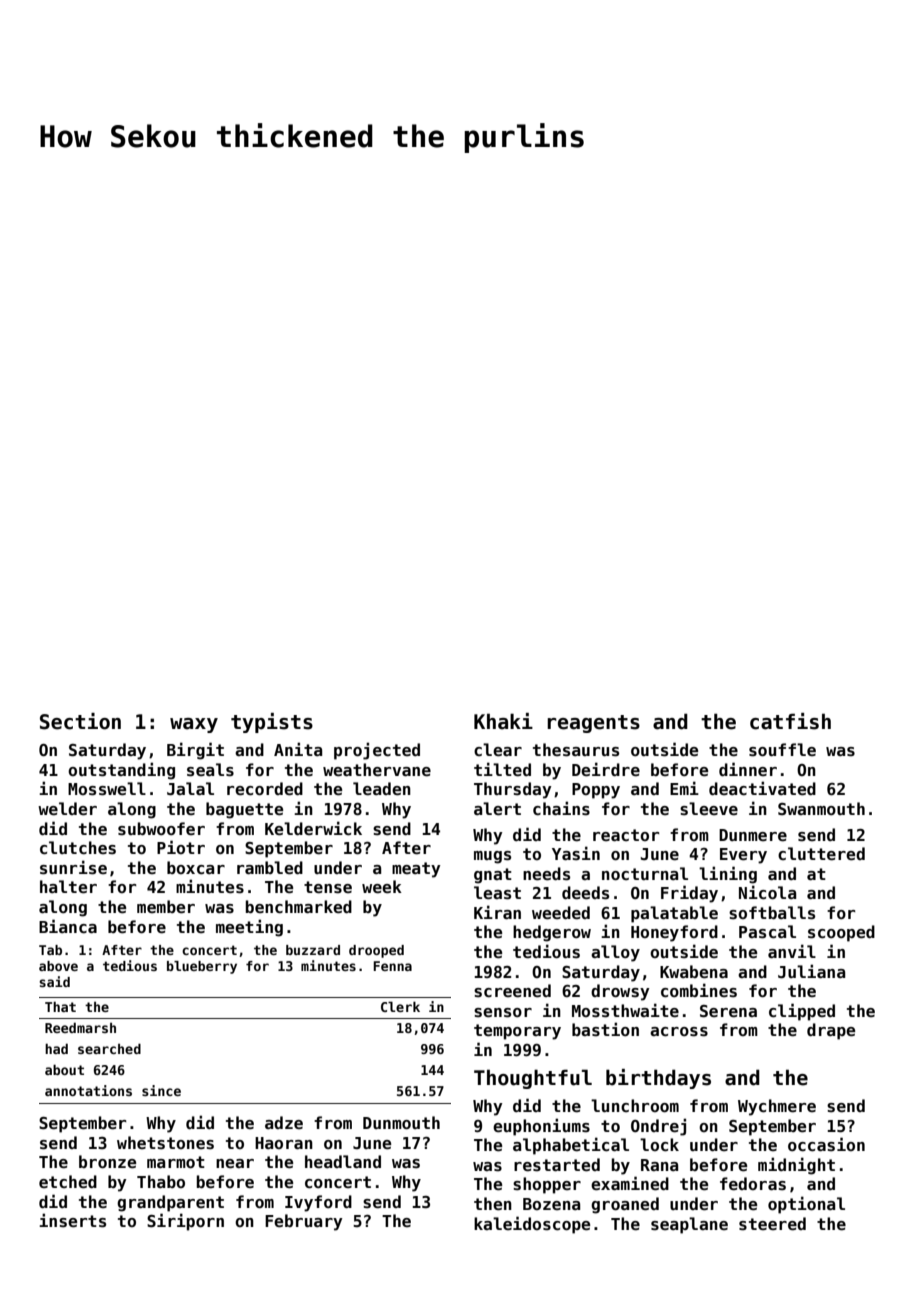  What do you see at coordinates (392, 966) in the screenshot?
I see `Fenna` at bounding box center [392, 966].
